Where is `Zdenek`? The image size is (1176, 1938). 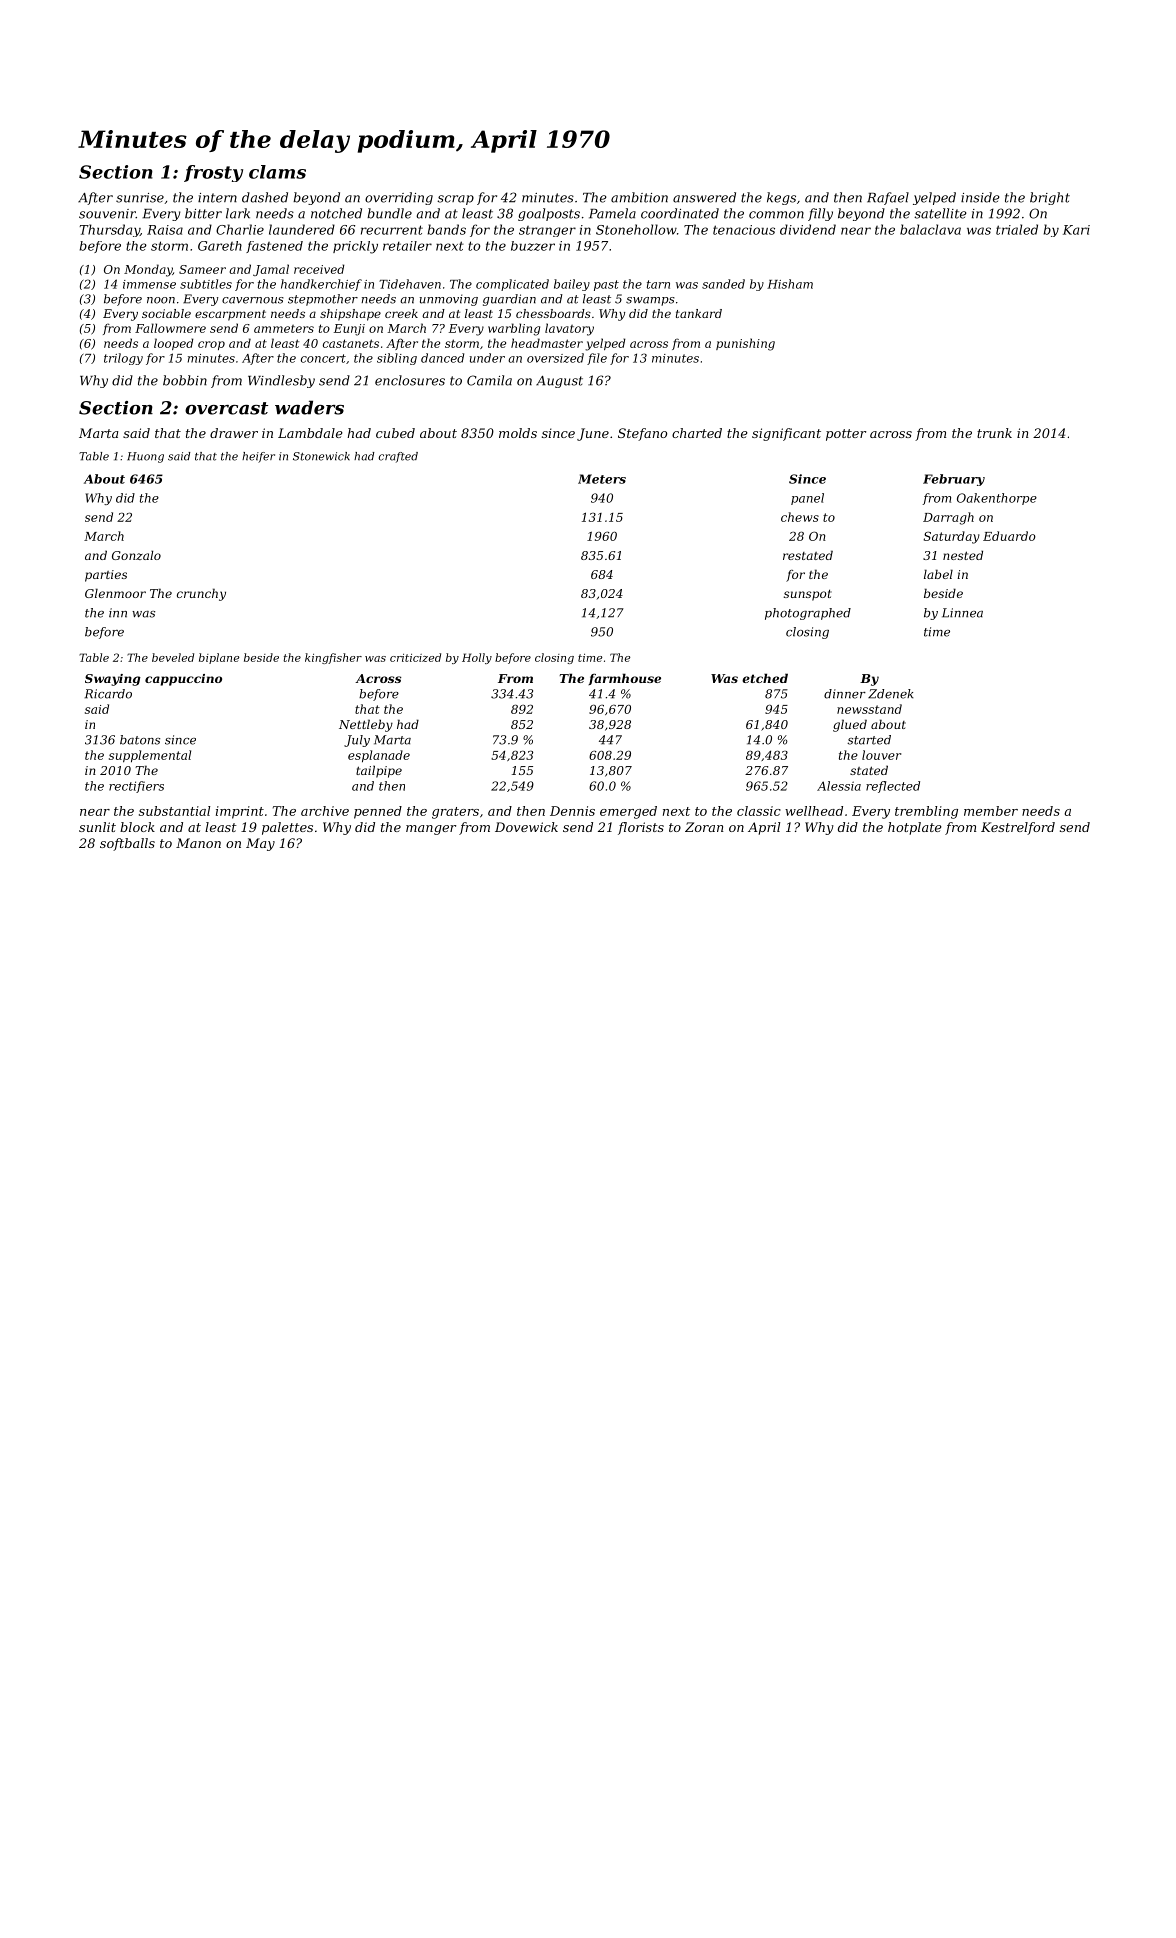
Zdenek is located at coordinates (890, 694).
